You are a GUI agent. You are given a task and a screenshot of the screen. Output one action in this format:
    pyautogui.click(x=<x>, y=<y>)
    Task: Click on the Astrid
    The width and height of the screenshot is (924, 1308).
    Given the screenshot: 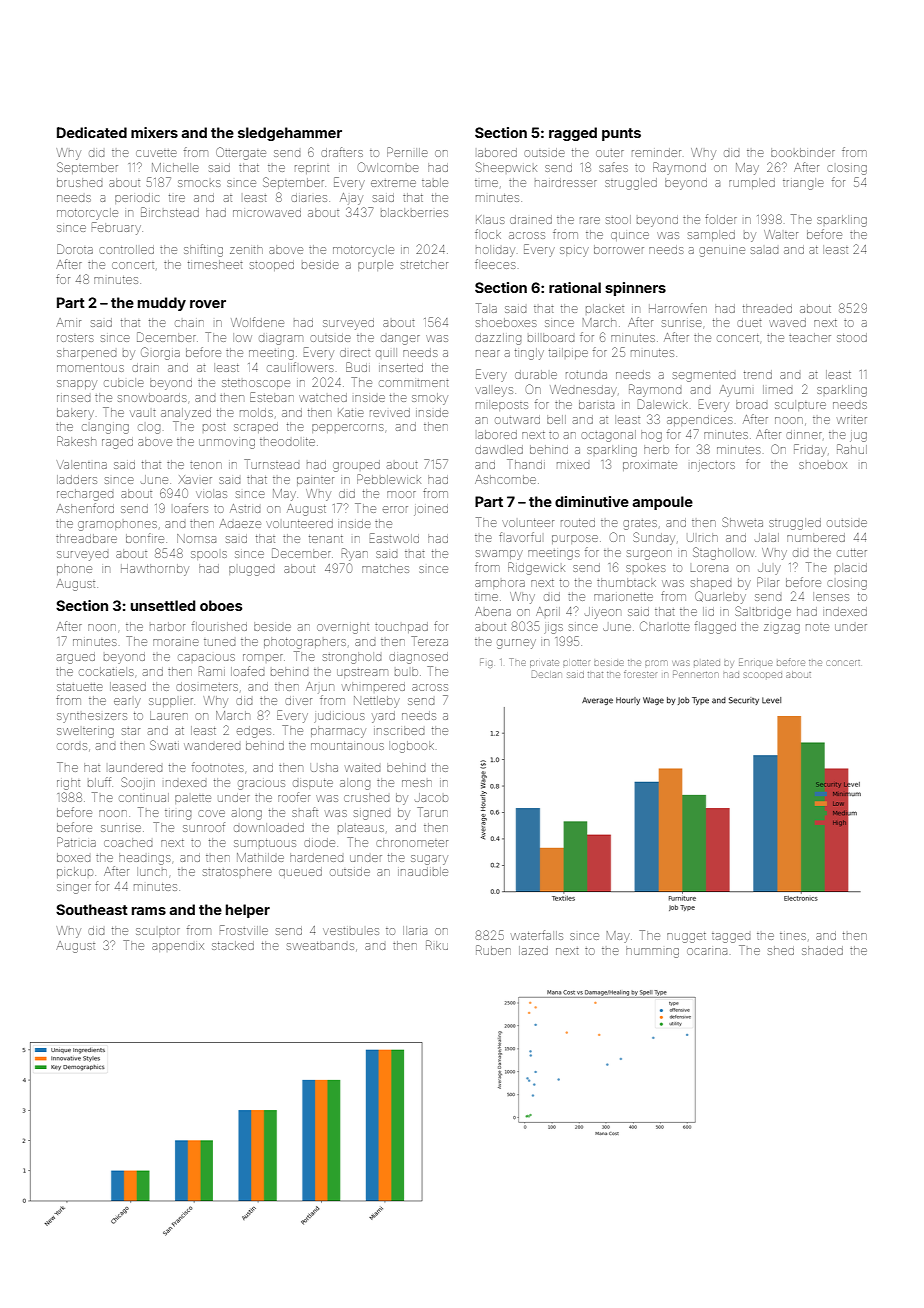 What is the action you would take?
    pyautogui.click(x=245, y=508)
